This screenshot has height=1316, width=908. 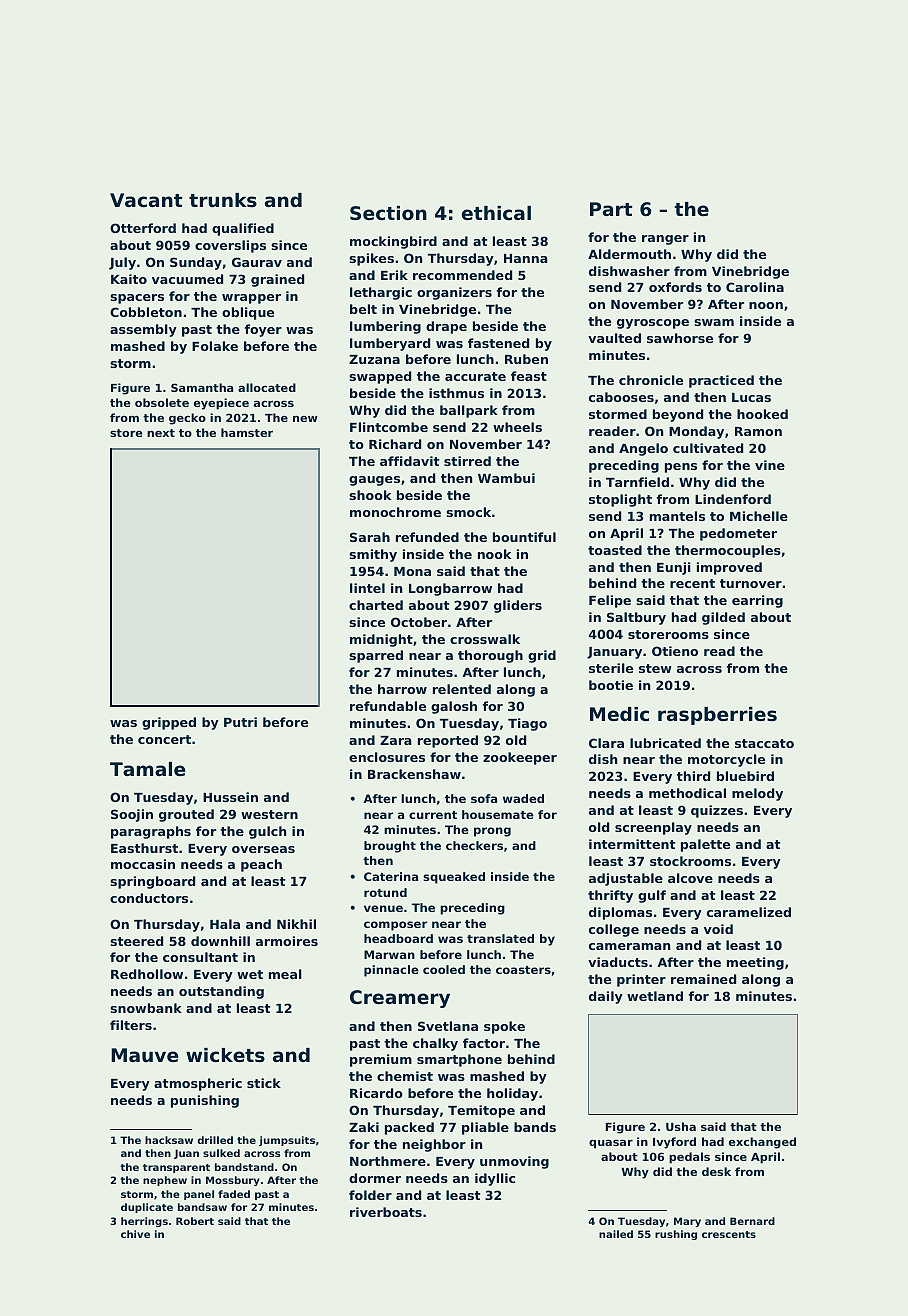 What do you see at coordinates (414, 774) in the screenshot?
I see `Brackenshaw` at bounding box center [414, 774].
